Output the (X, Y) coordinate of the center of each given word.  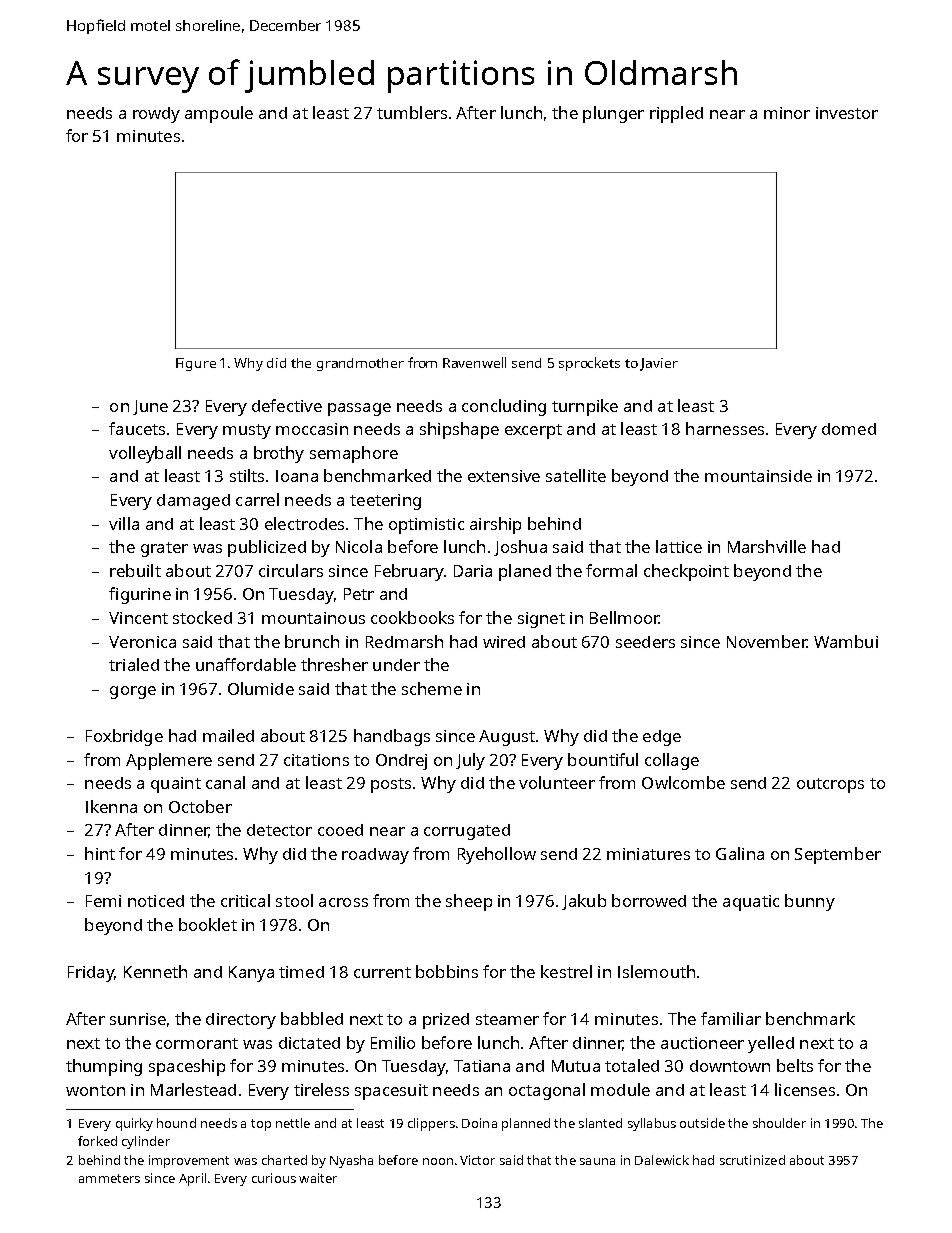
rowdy (156, 115)
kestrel (566, 971)
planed (525, 572)
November (767, 641)
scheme (432, 688)
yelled (771, 1044)
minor (787, 113)
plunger (613, 114)
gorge (133, 692)
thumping (104, 1067)
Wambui (846, 641)
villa (124, 523)
